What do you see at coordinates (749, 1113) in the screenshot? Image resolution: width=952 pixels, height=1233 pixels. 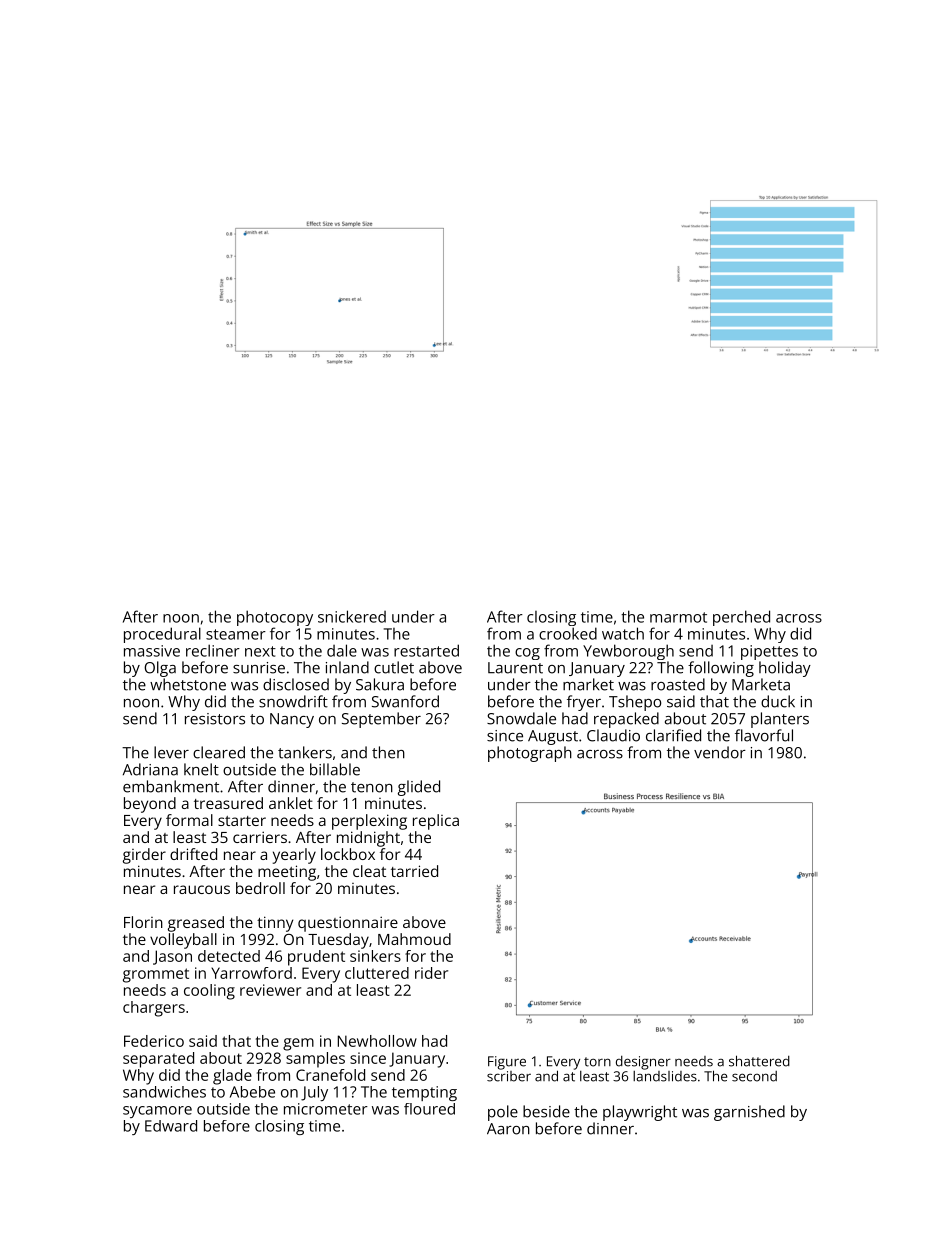 I see `garnished` at bounding box center [749, 1113].
